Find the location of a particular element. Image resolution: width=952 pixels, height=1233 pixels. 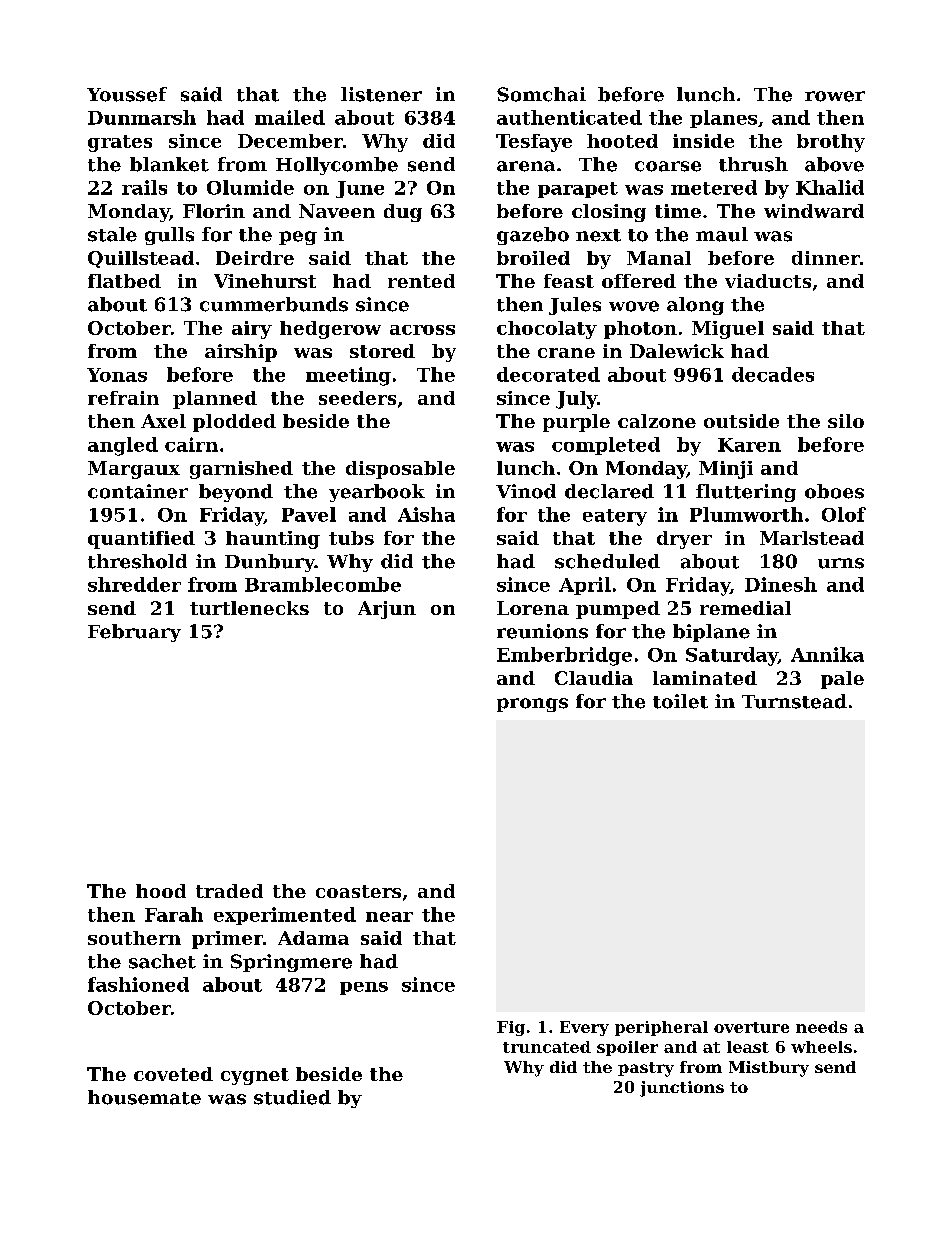

February is located at coordinates (134, 633).
